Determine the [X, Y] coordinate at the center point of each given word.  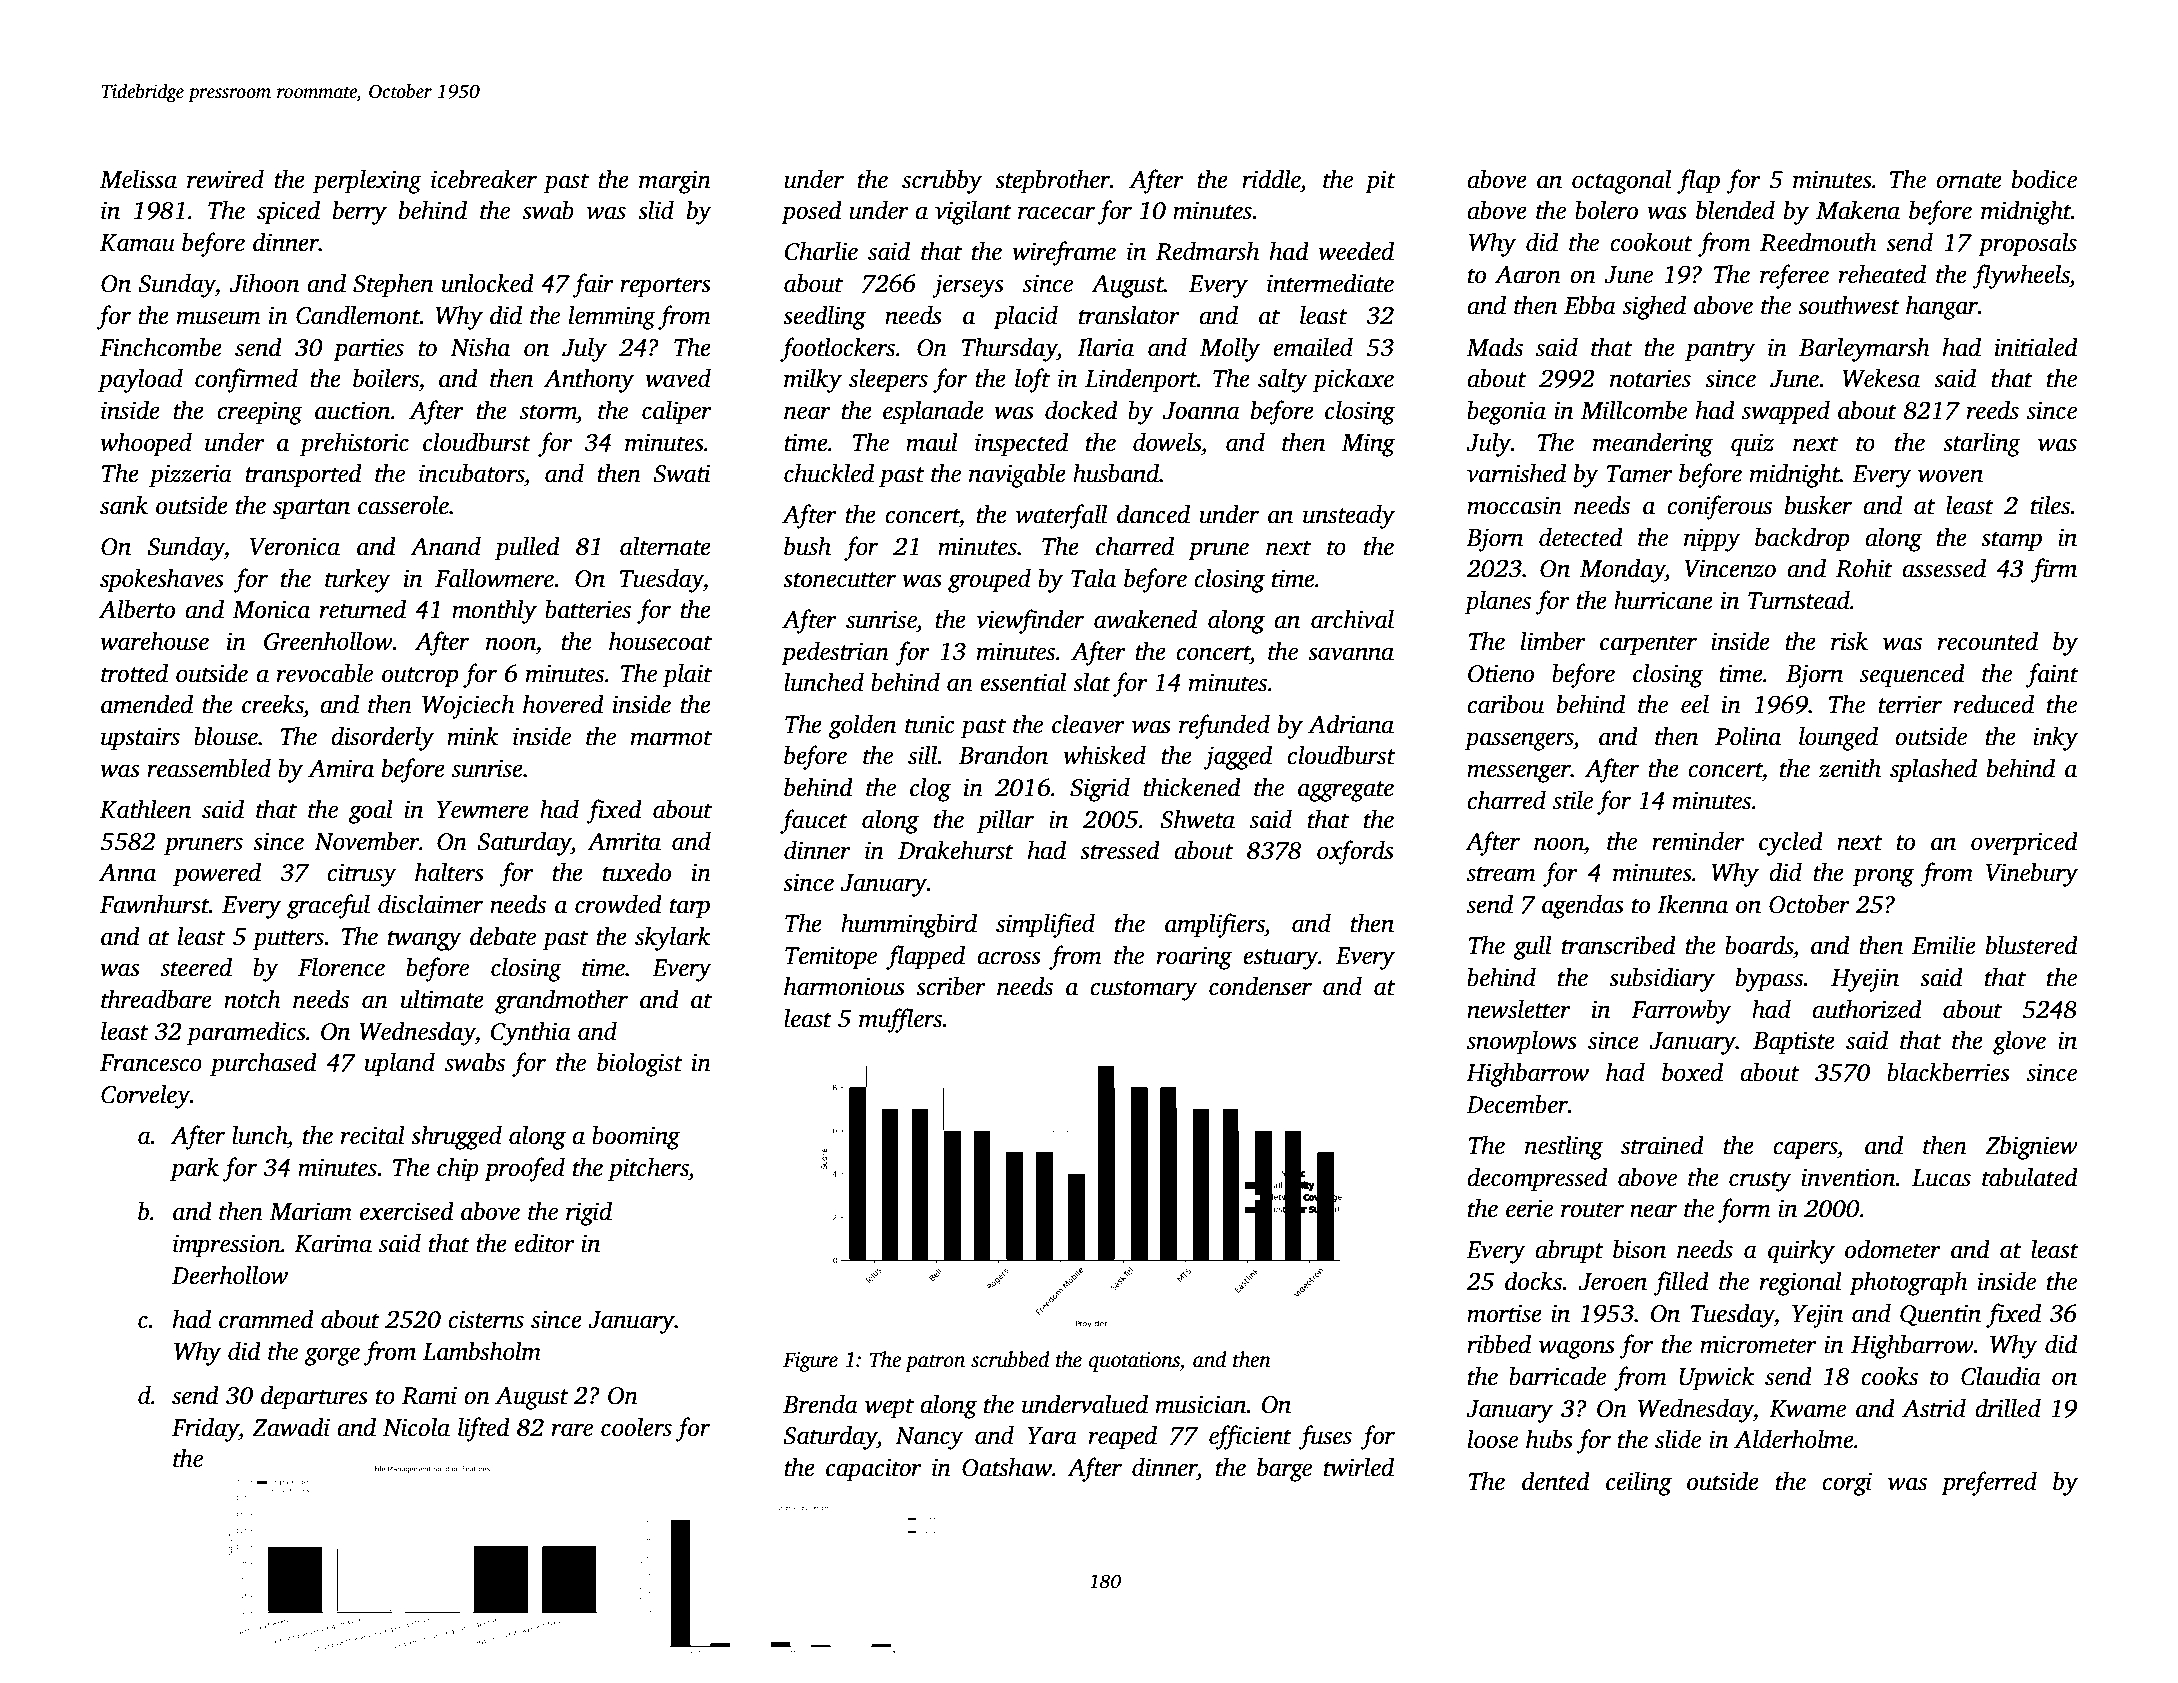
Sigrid [1100, 789]
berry [360, 212]
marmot [671, 738]
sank [124, 505]
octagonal [1621, 181]
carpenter [1648, 645]
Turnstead [1799, 600]
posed [811, 212]
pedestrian [835, 653]
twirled [1359, 1467]
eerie [1529, 1208]
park [194, 1169]
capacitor [874, 1470]
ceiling [1639, 1483]
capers [1805, 1150]
